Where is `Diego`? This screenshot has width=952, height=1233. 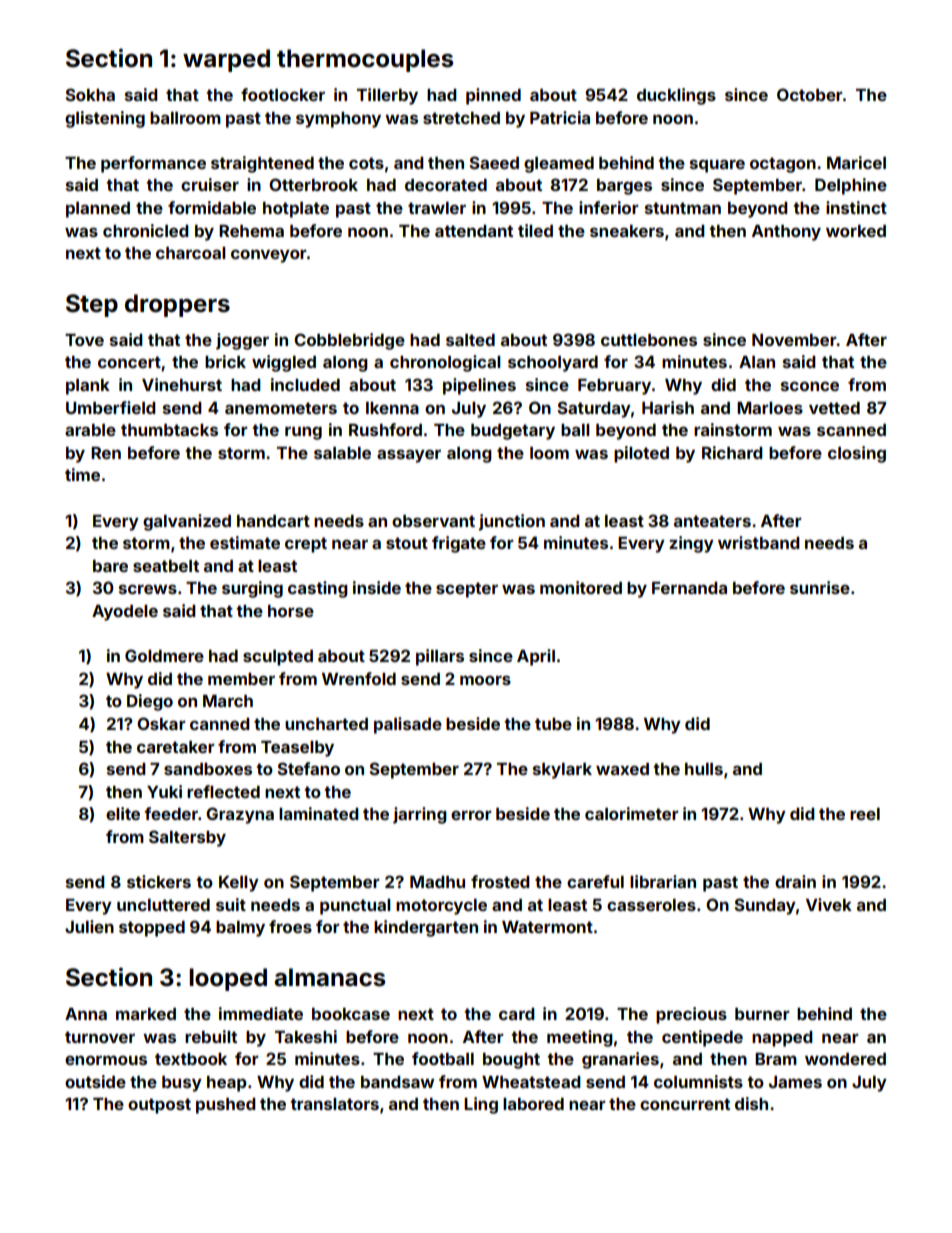 Diego is located at coordinates (150, 702).
